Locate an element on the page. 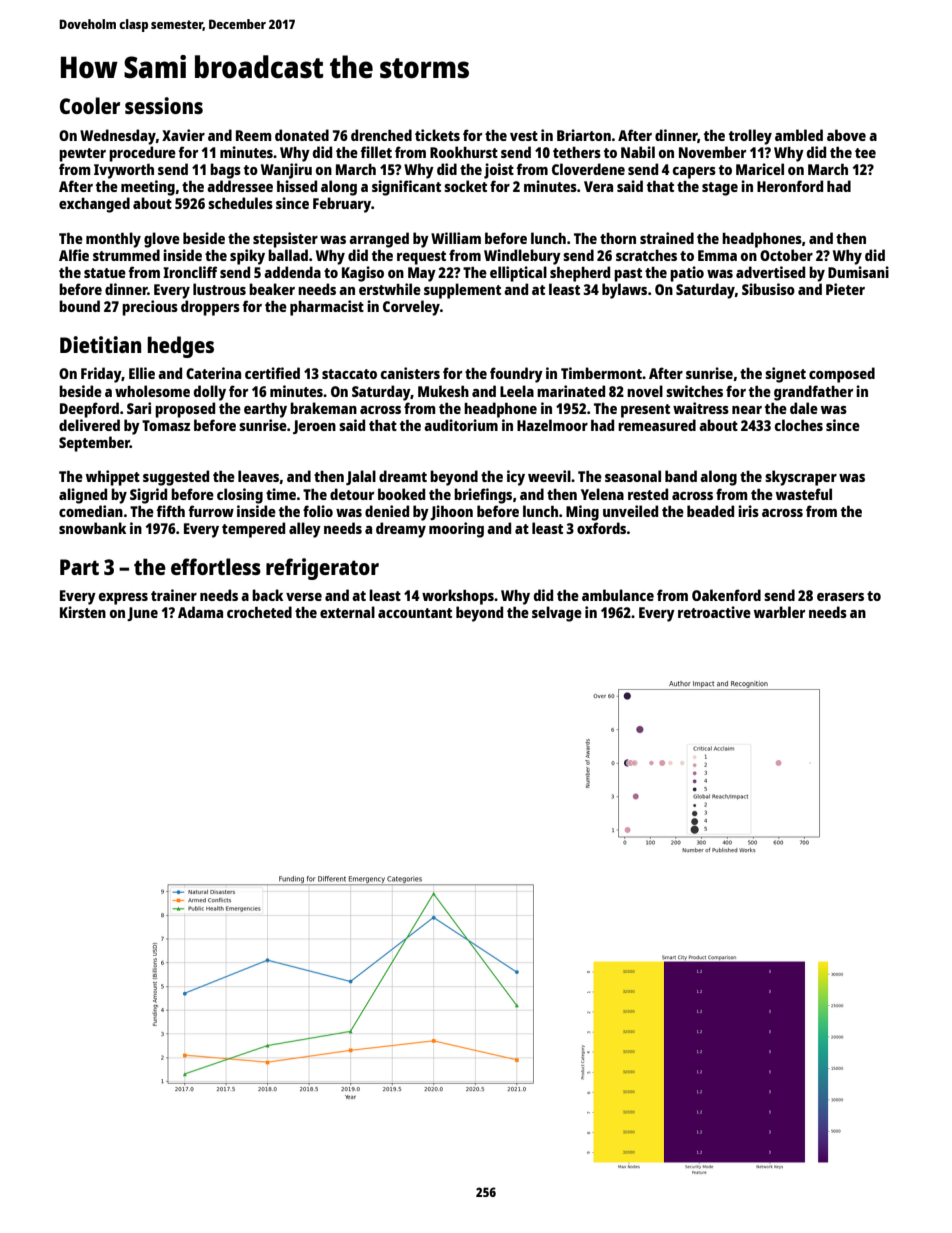  Reem is located at coordinates (253, 135).
